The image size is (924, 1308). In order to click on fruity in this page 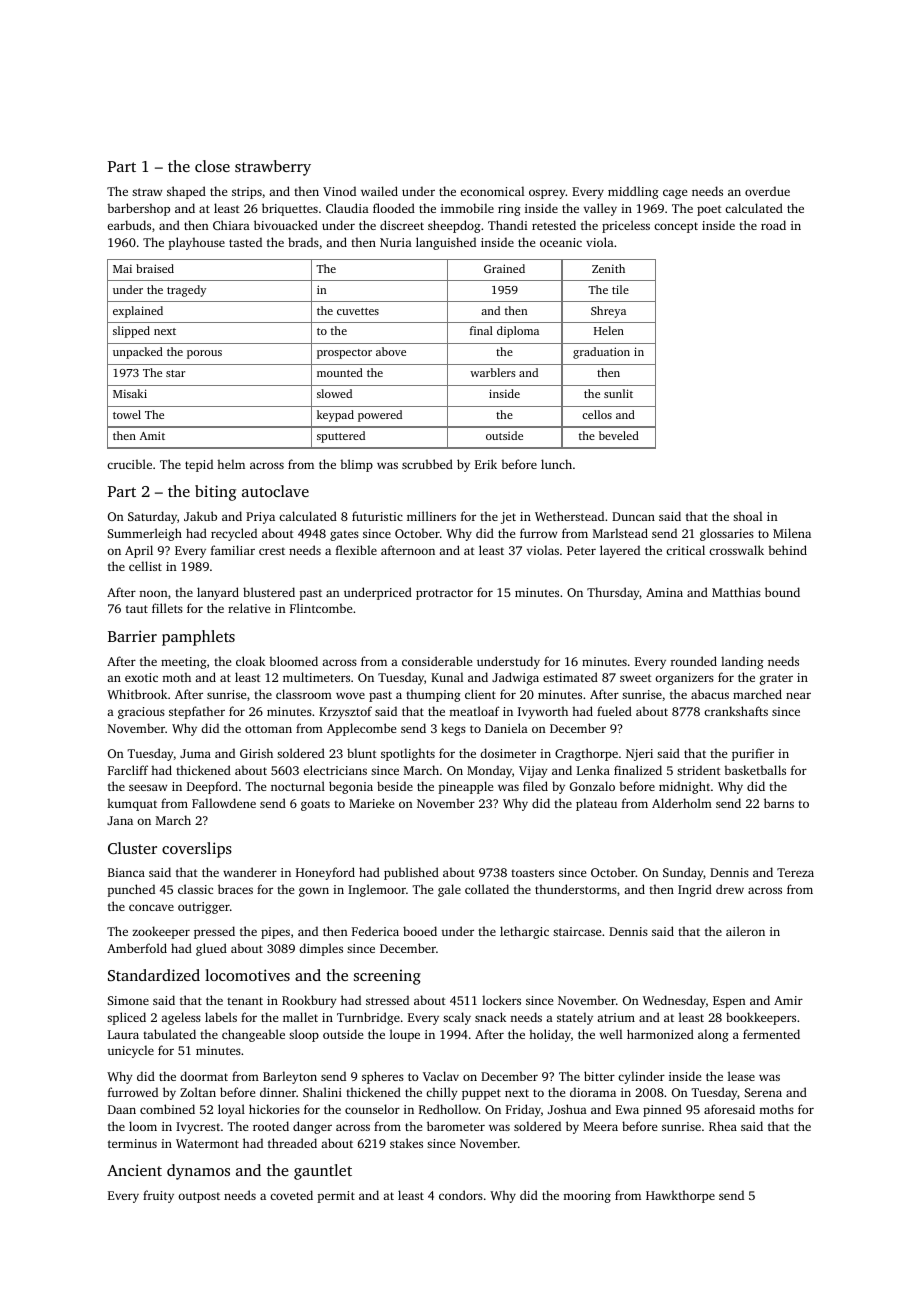, I will do `click(158, 1196)`.
